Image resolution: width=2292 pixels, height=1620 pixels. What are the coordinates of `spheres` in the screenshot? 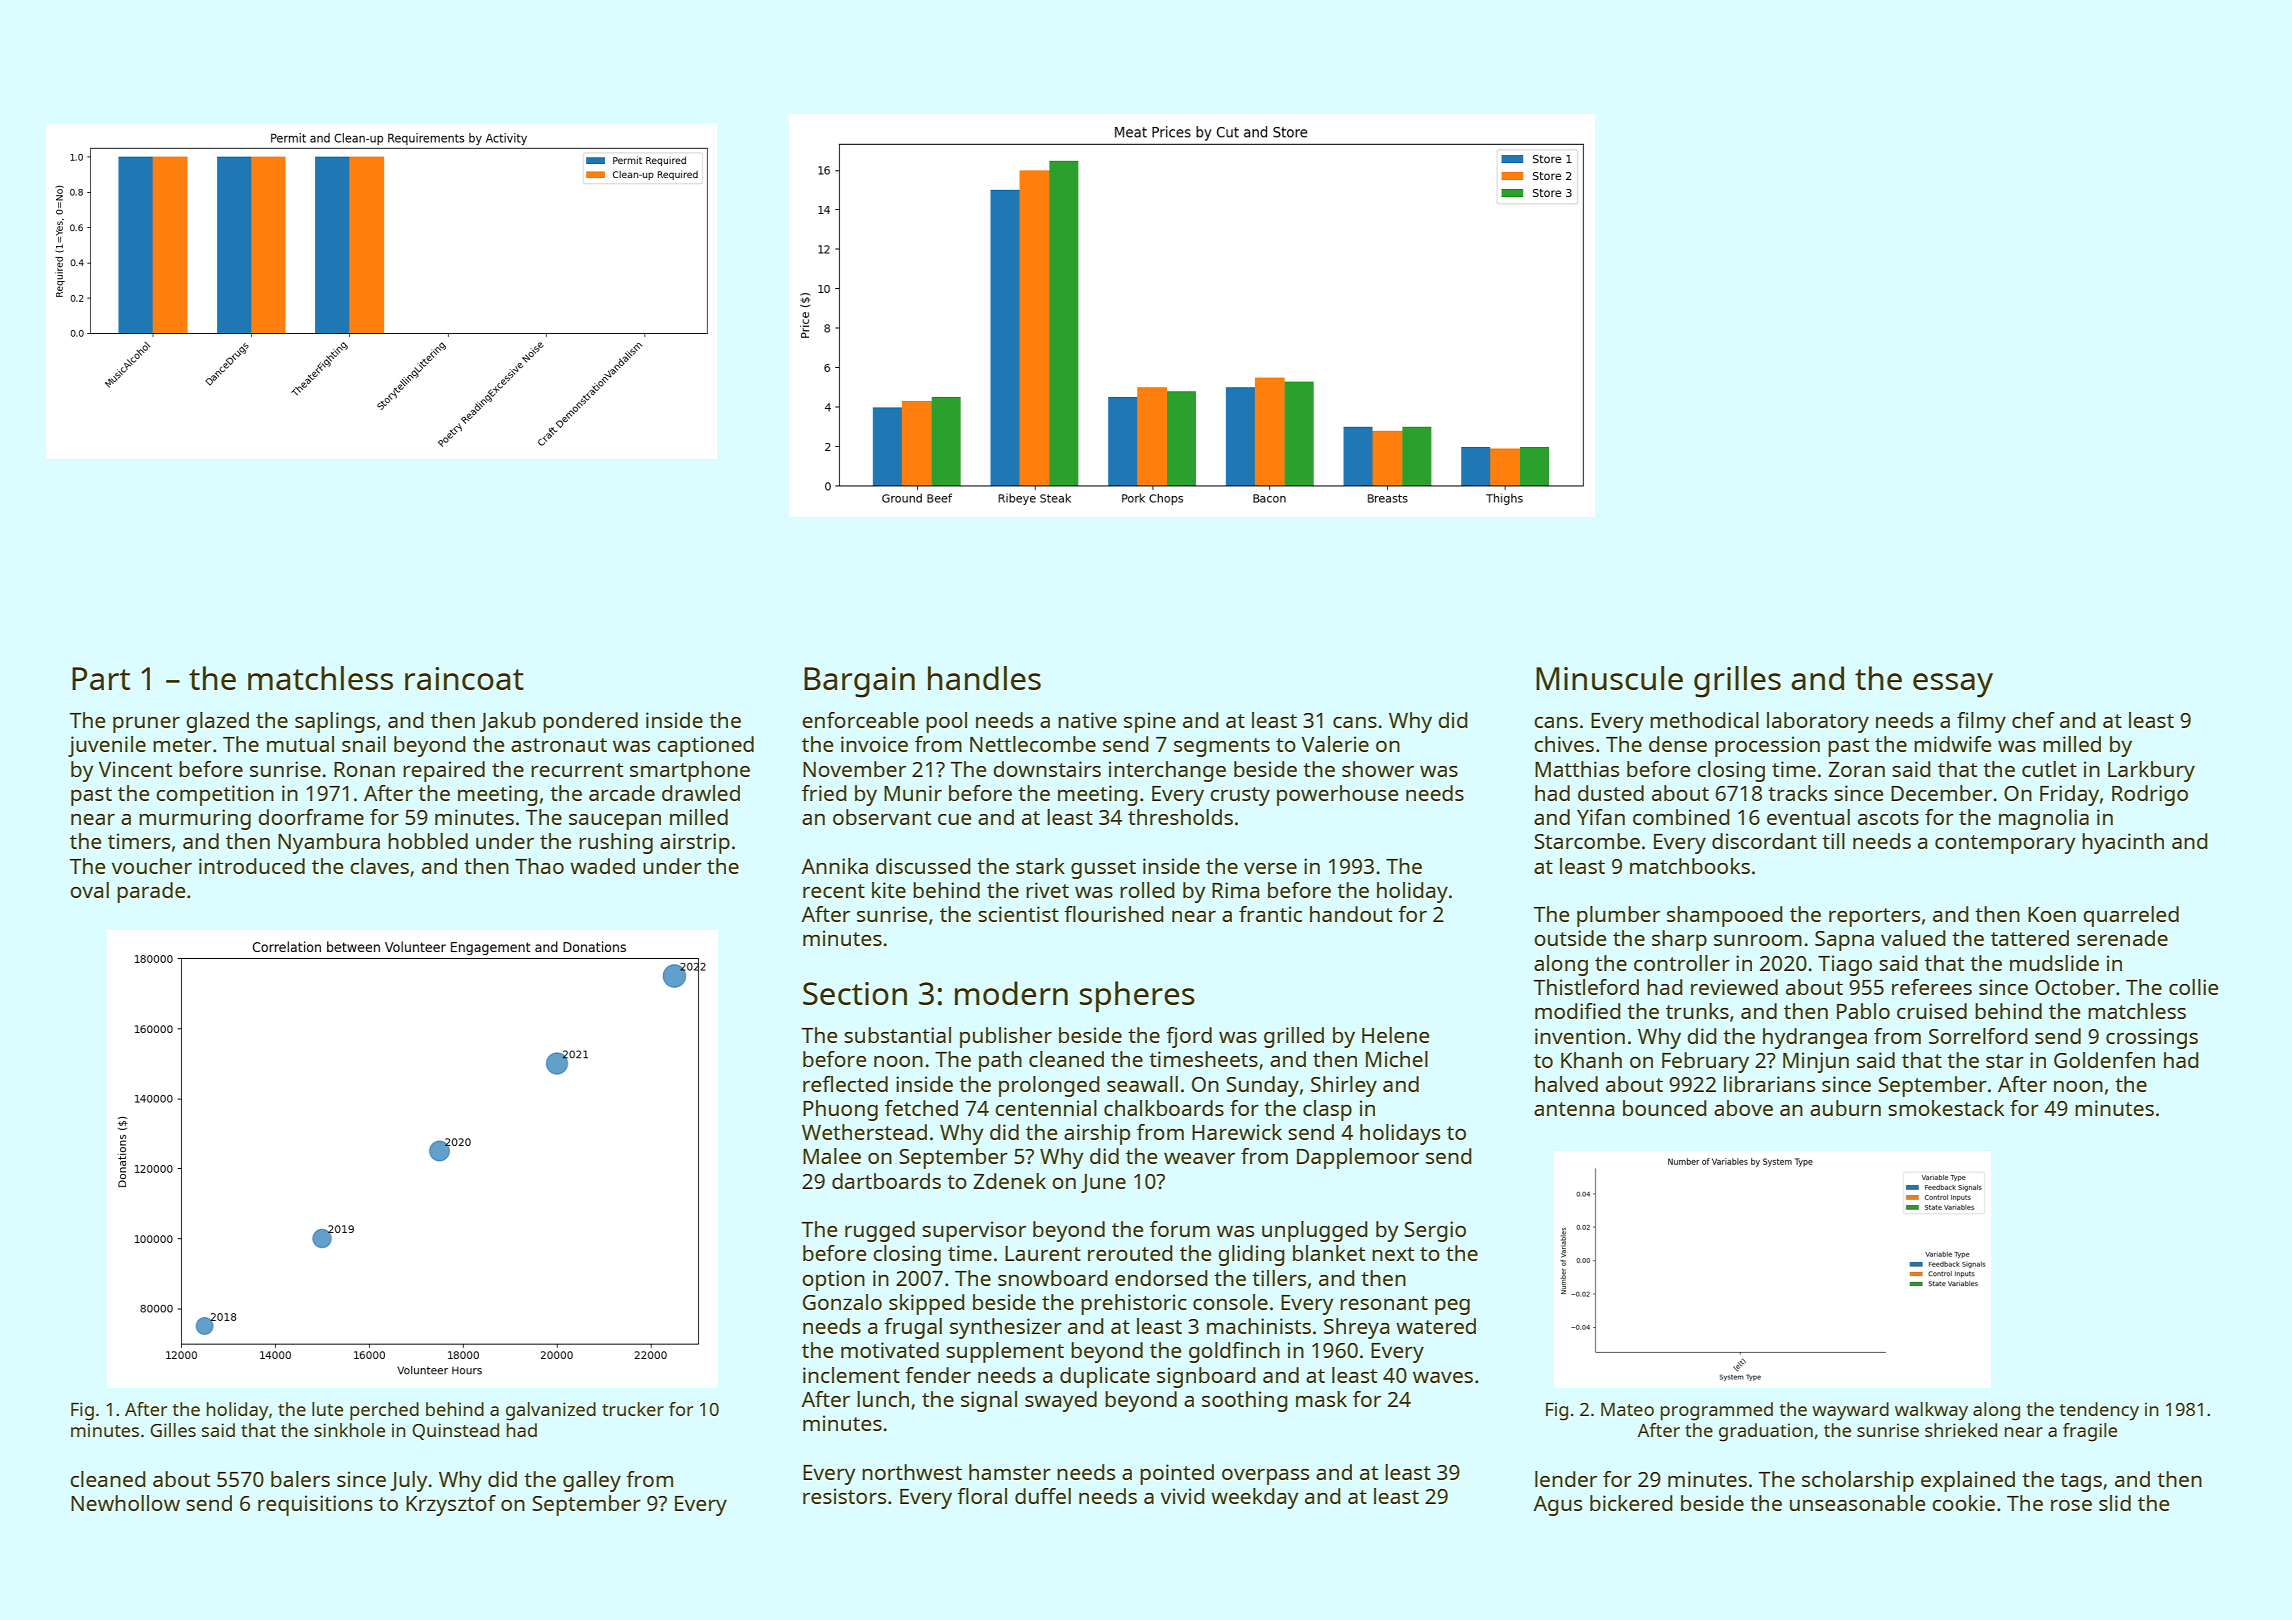 It's located at (1137, 997).
